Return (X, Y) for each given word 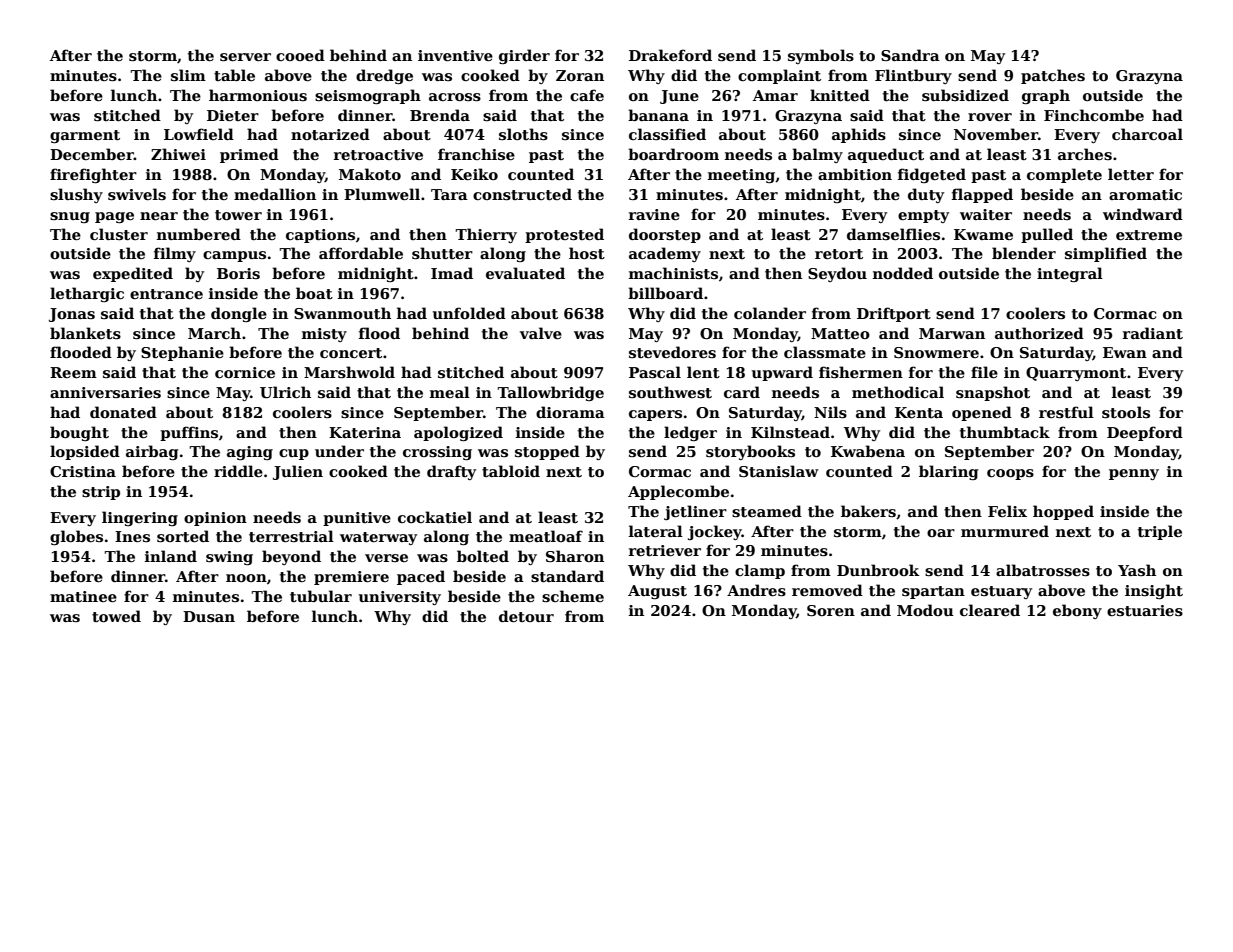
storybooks (750, 452)
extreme (1149, 235)
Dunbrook (878, 570)
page (114, 217)
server (245, 57)
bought (79, 433)
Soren (831, 610)
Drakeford (670, 55)
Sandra (910, 55)
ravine (654, 214)
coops (1010, 474)
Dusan (209, 616)
